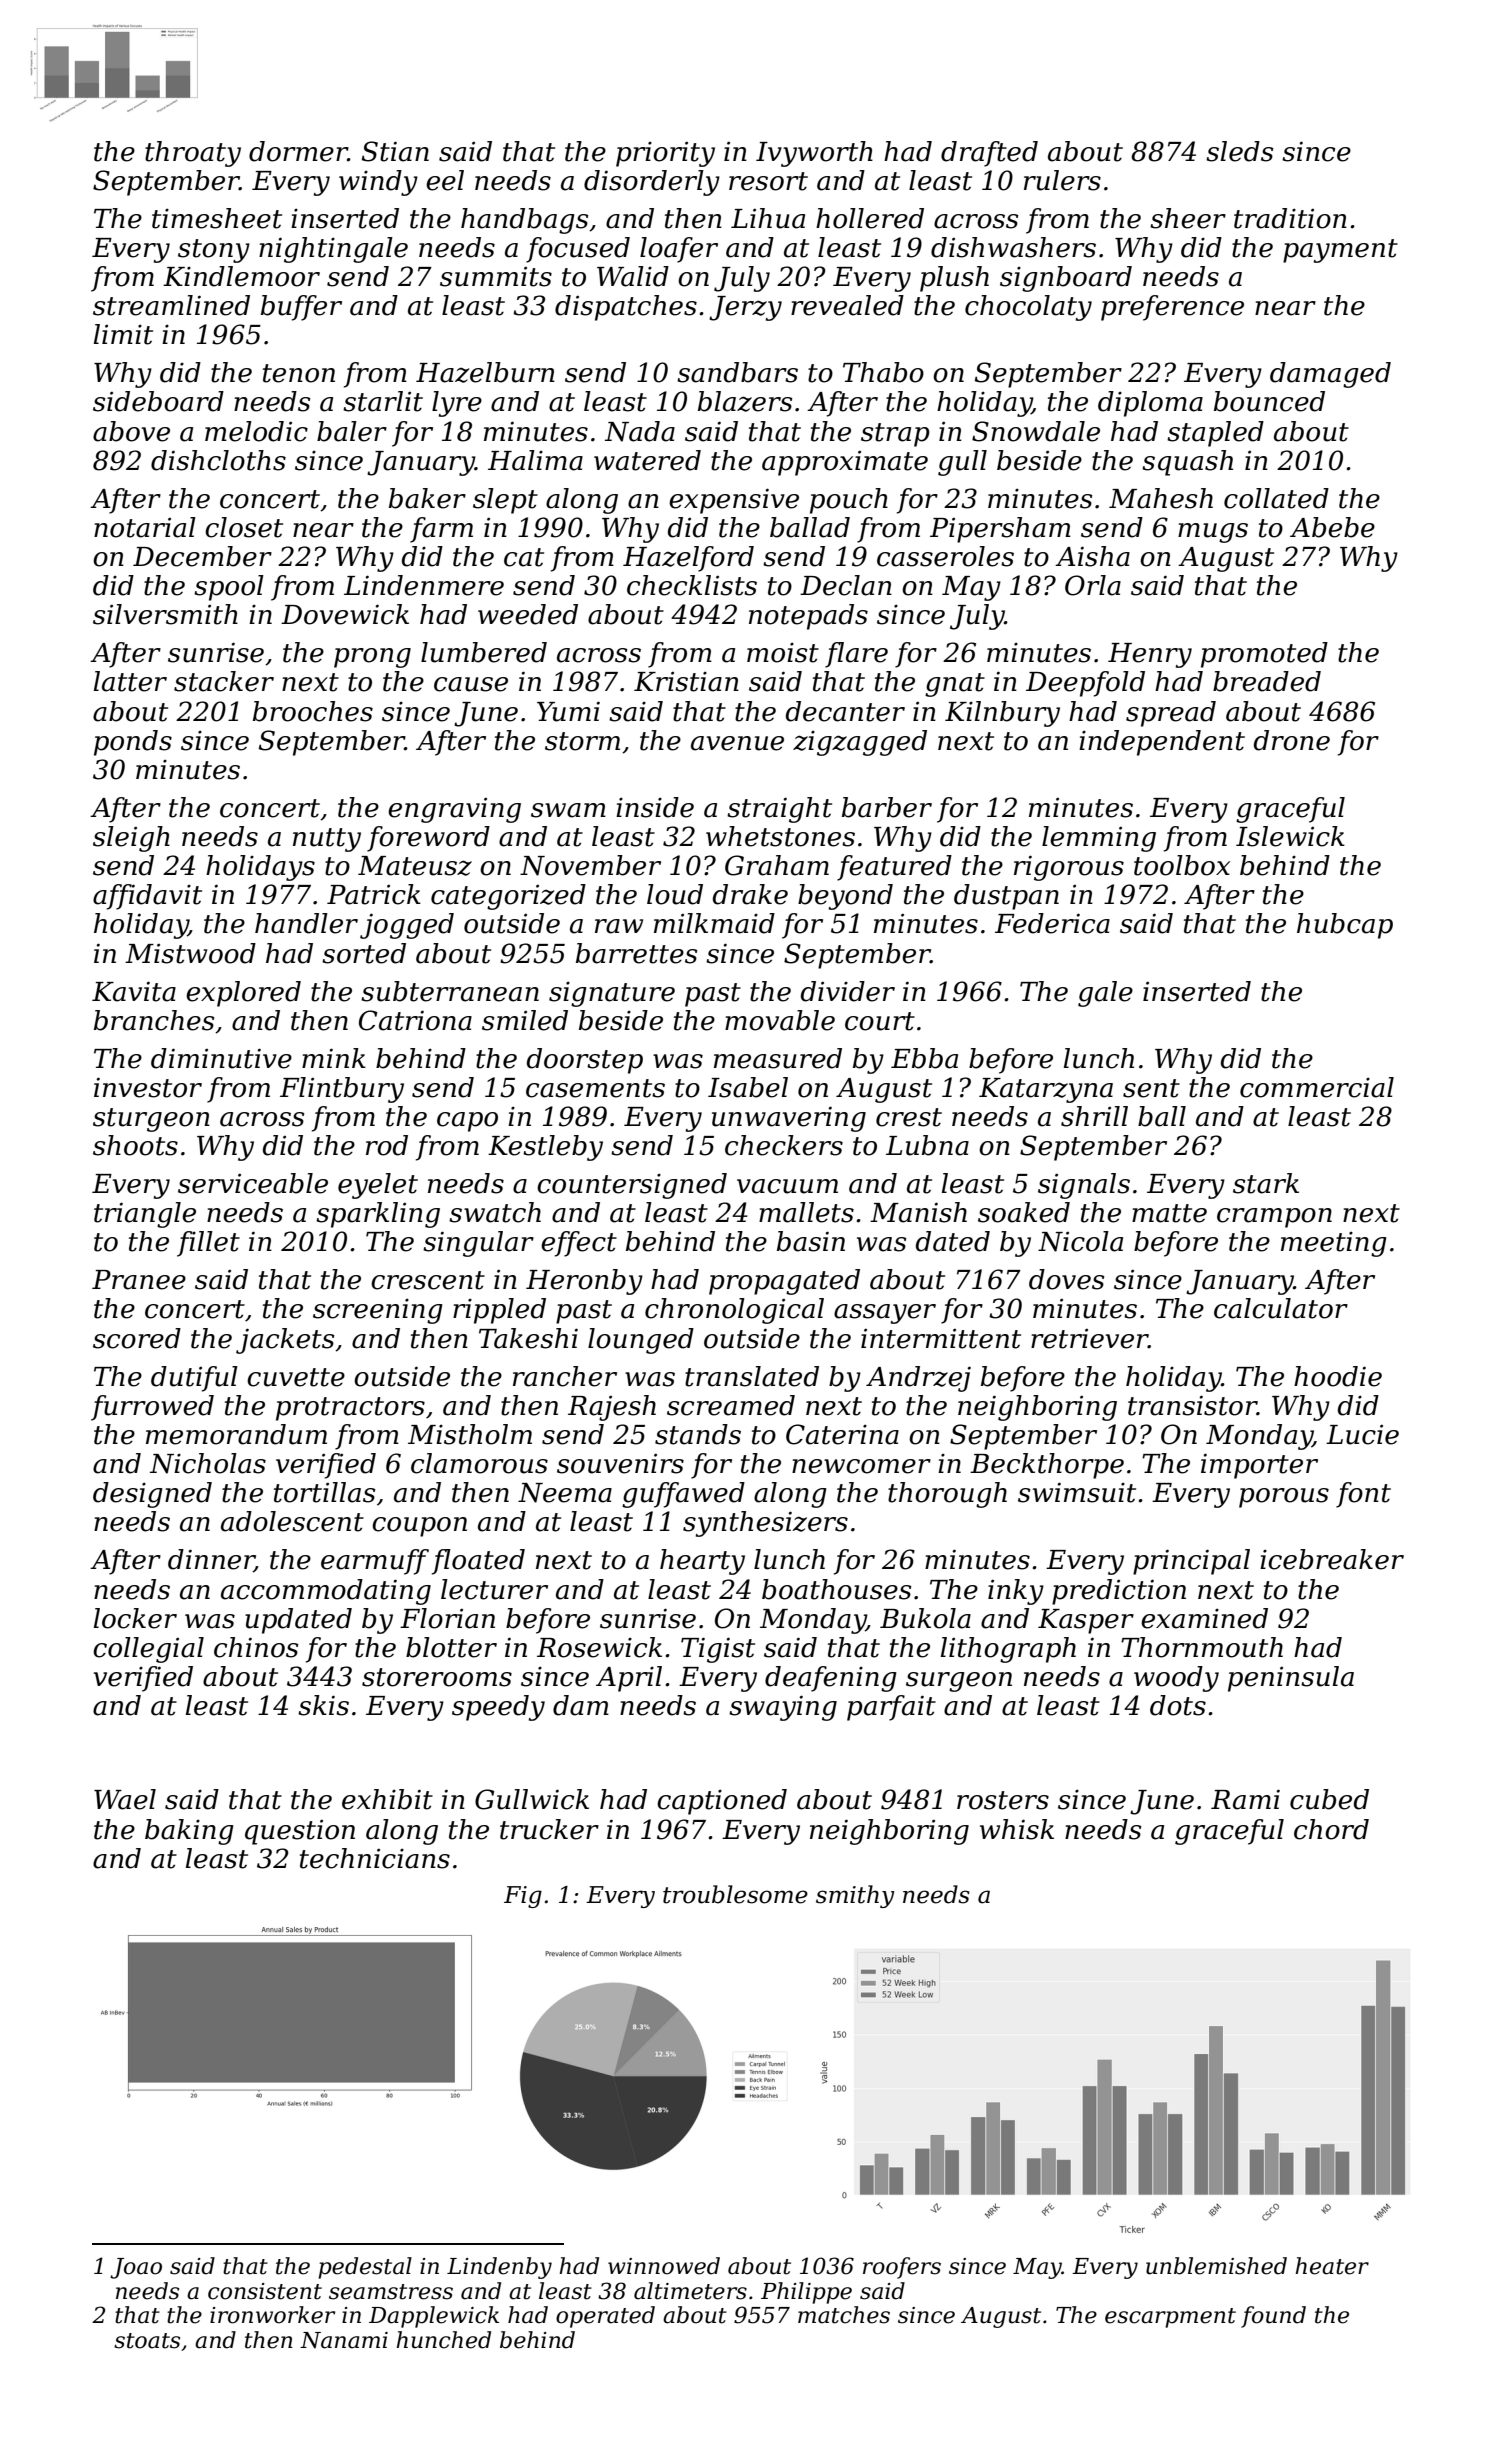  Describe the element at coordinates (1317, 1087) in the screenshot. I see `commercial` at that location.
